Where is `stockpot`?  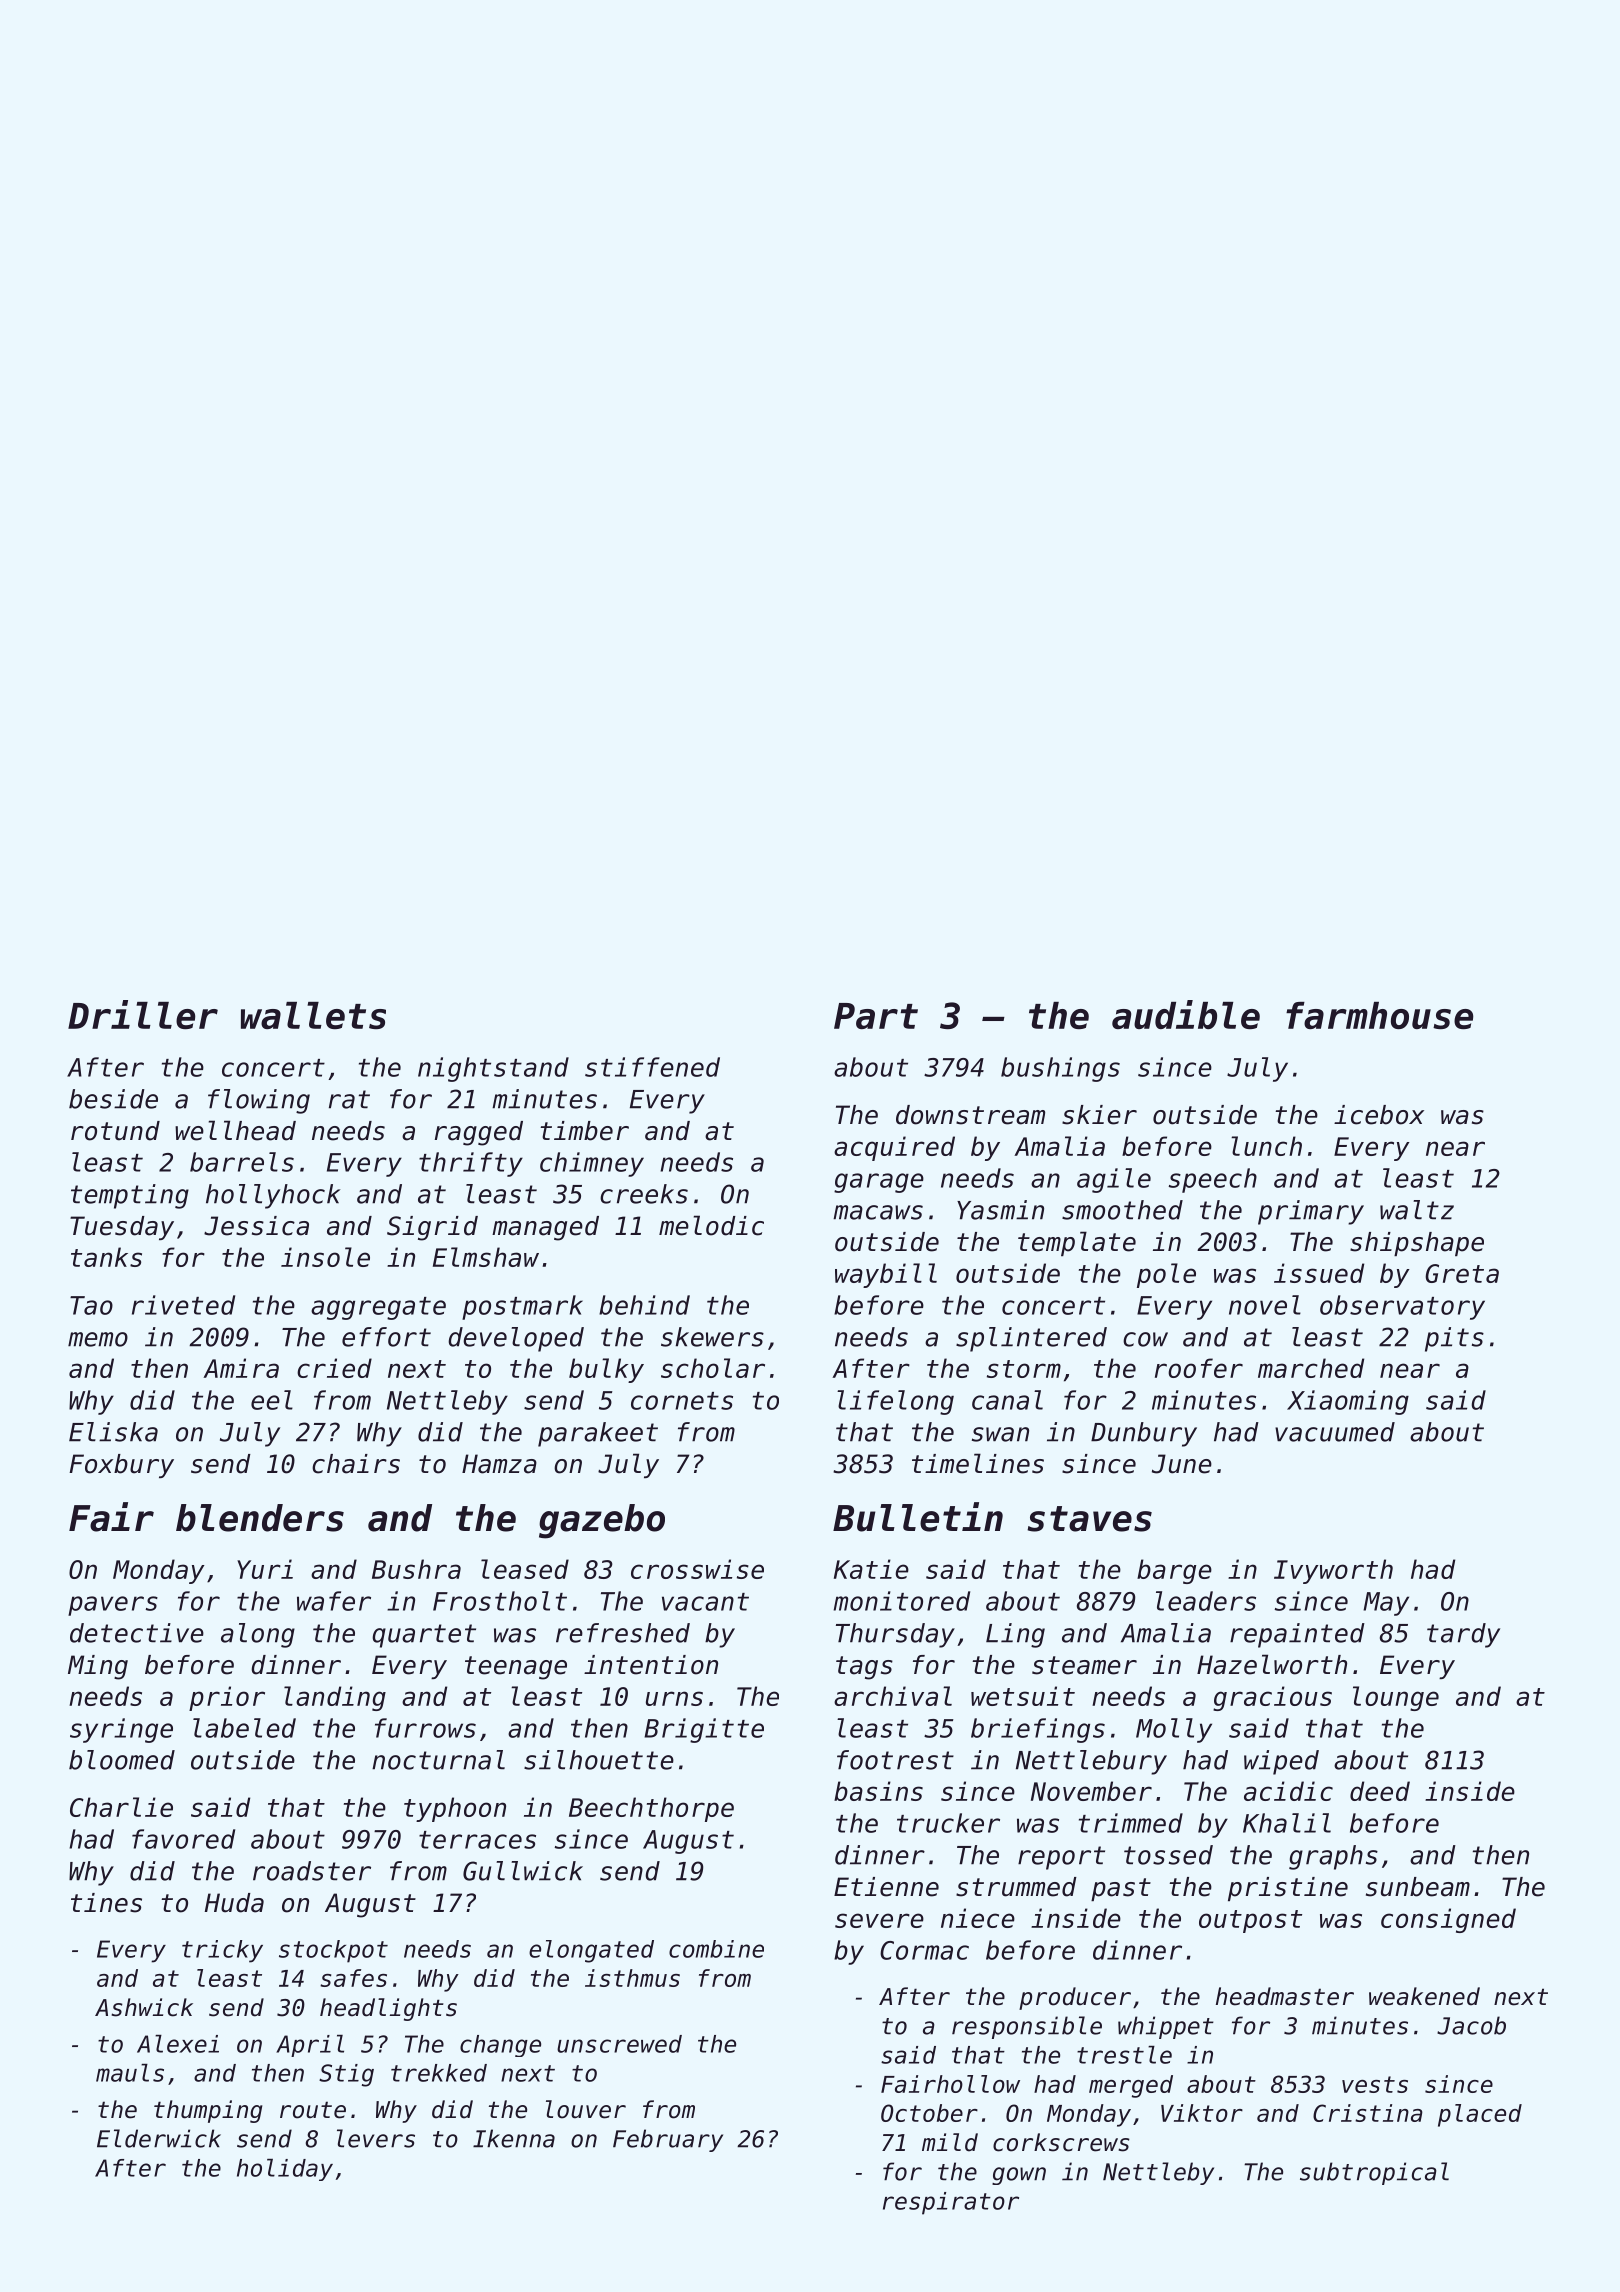
stockpot is located at coordinates (333, 1951).
